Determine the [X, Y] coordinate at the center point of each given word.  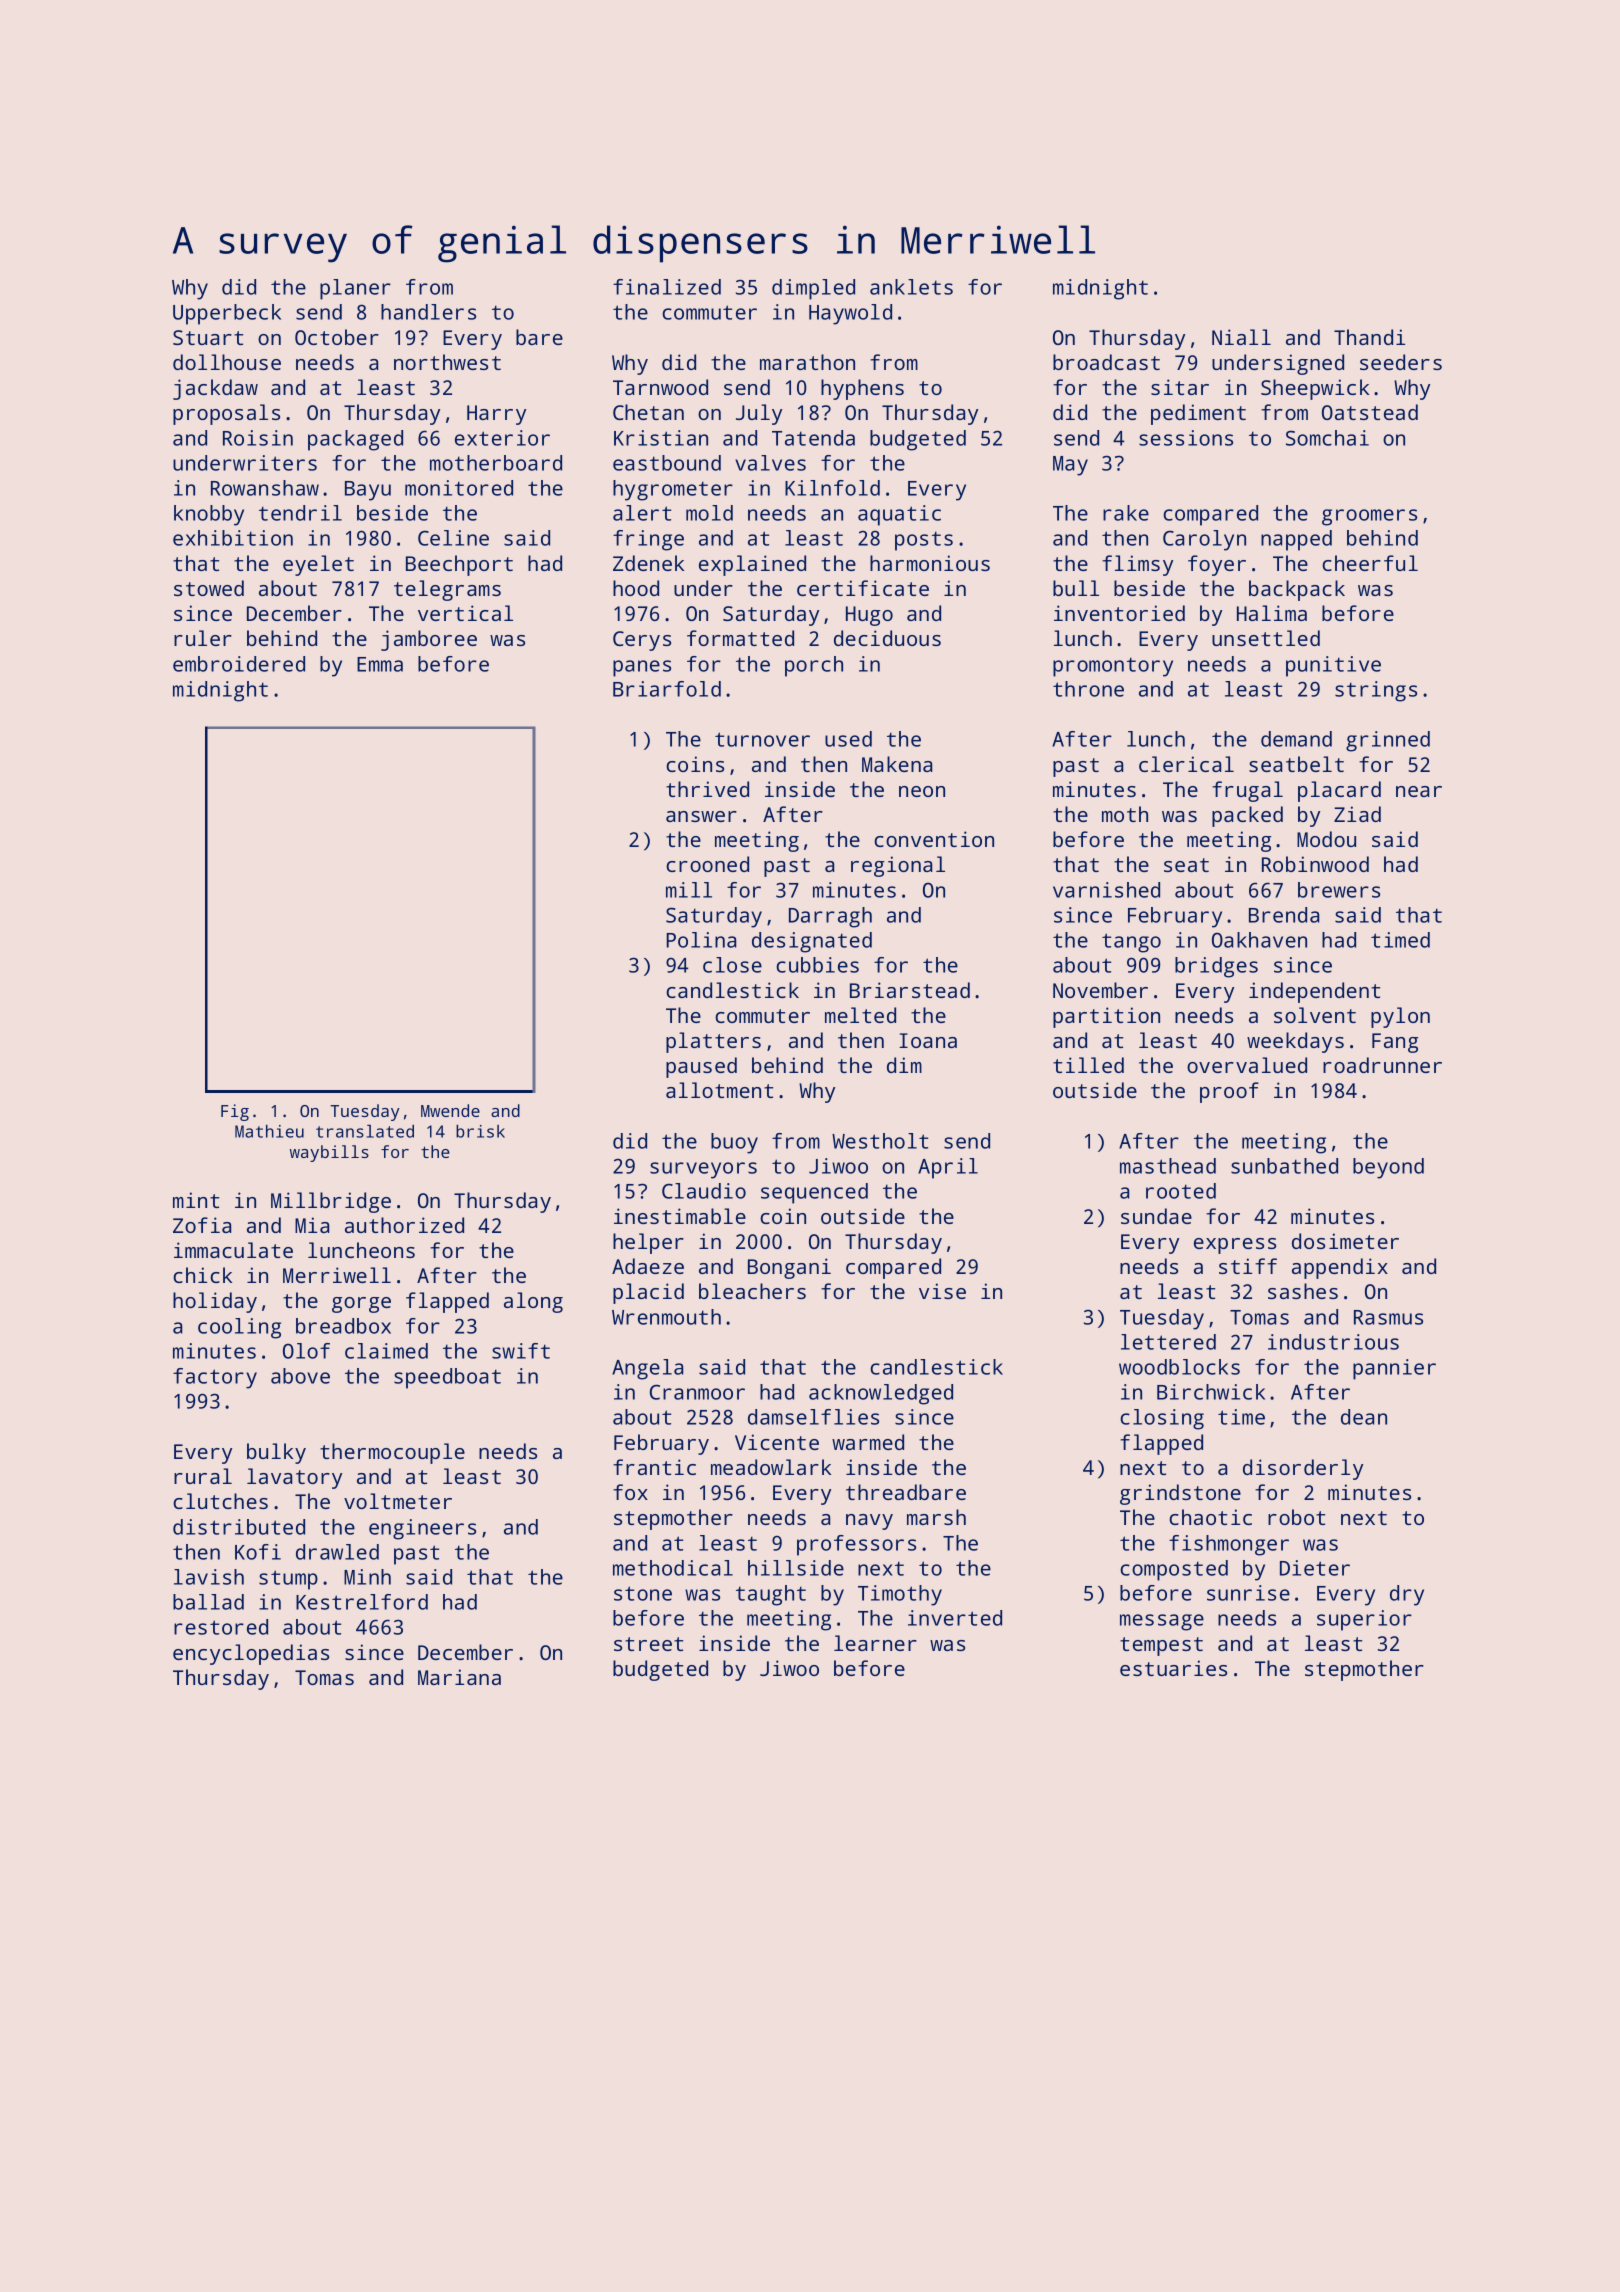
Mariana [459, 1677]
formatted [740, 638]
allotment [719, 1090]
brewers [1339, 890]
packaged [355, 440]
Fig [235, 1112]
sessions [1186, 438]
